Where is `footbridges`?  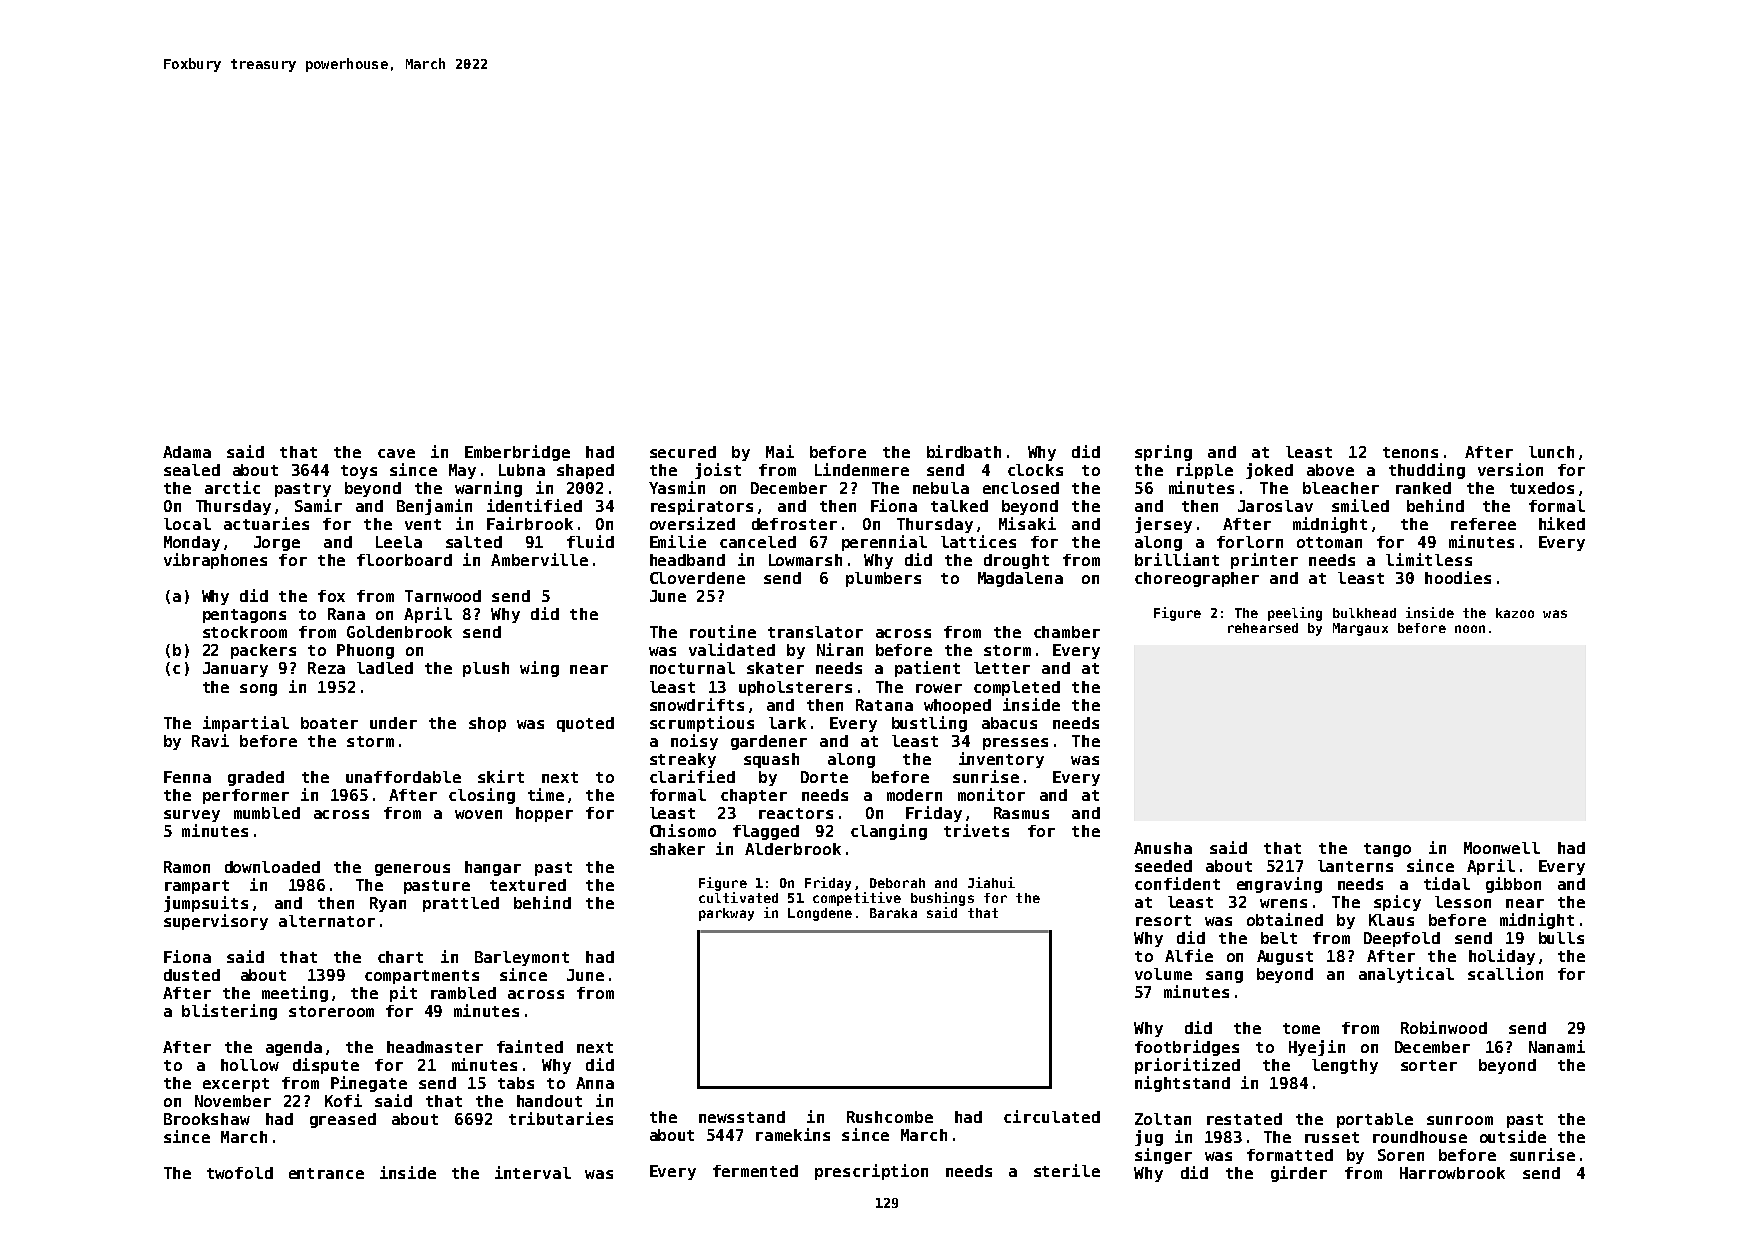 footbridges is located at coordinates (1187, 1048).
